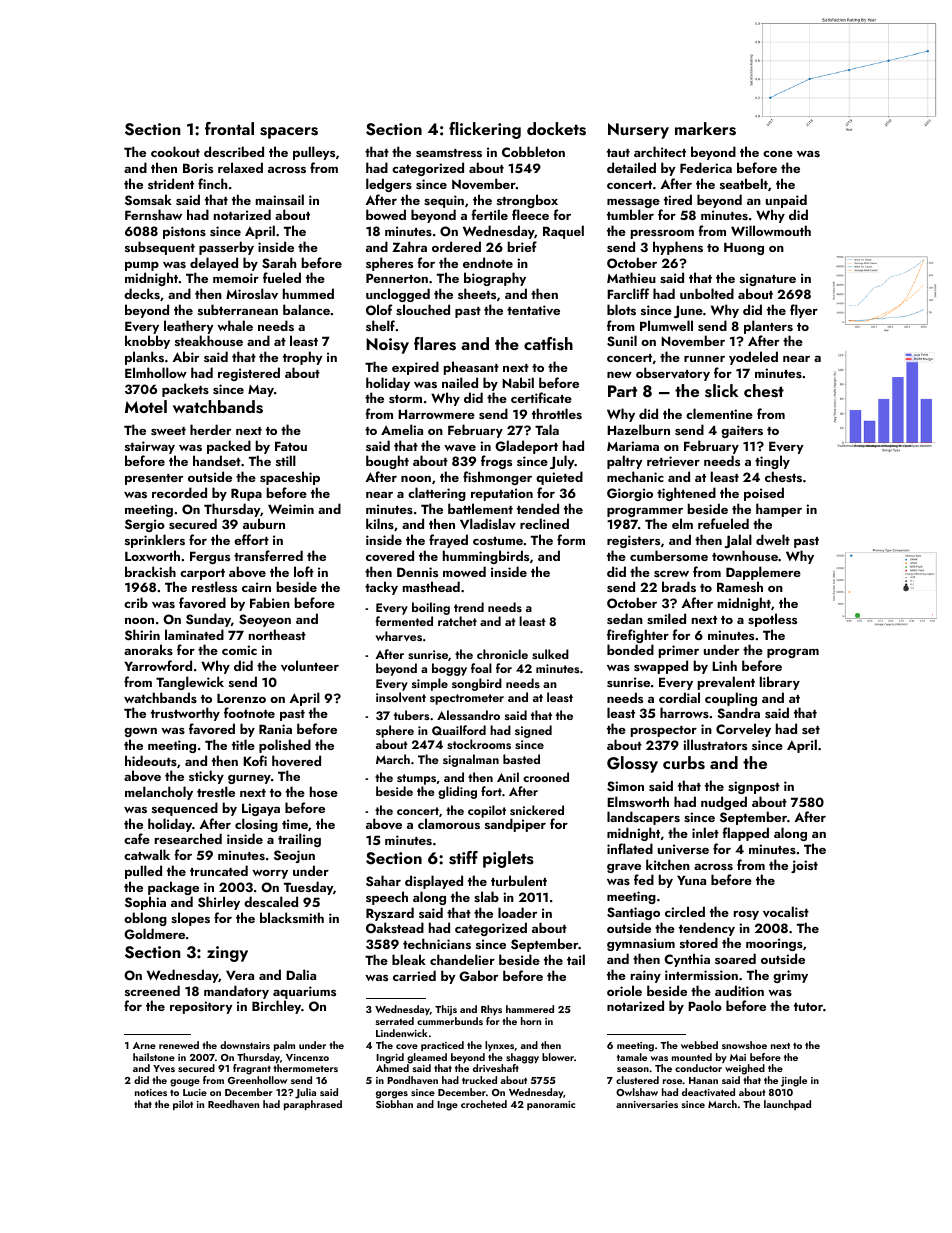 The height and width of the page is (1233, 952). Describe the element at coordinates (280, 199) in the page. I see `mainsail` at that location.
